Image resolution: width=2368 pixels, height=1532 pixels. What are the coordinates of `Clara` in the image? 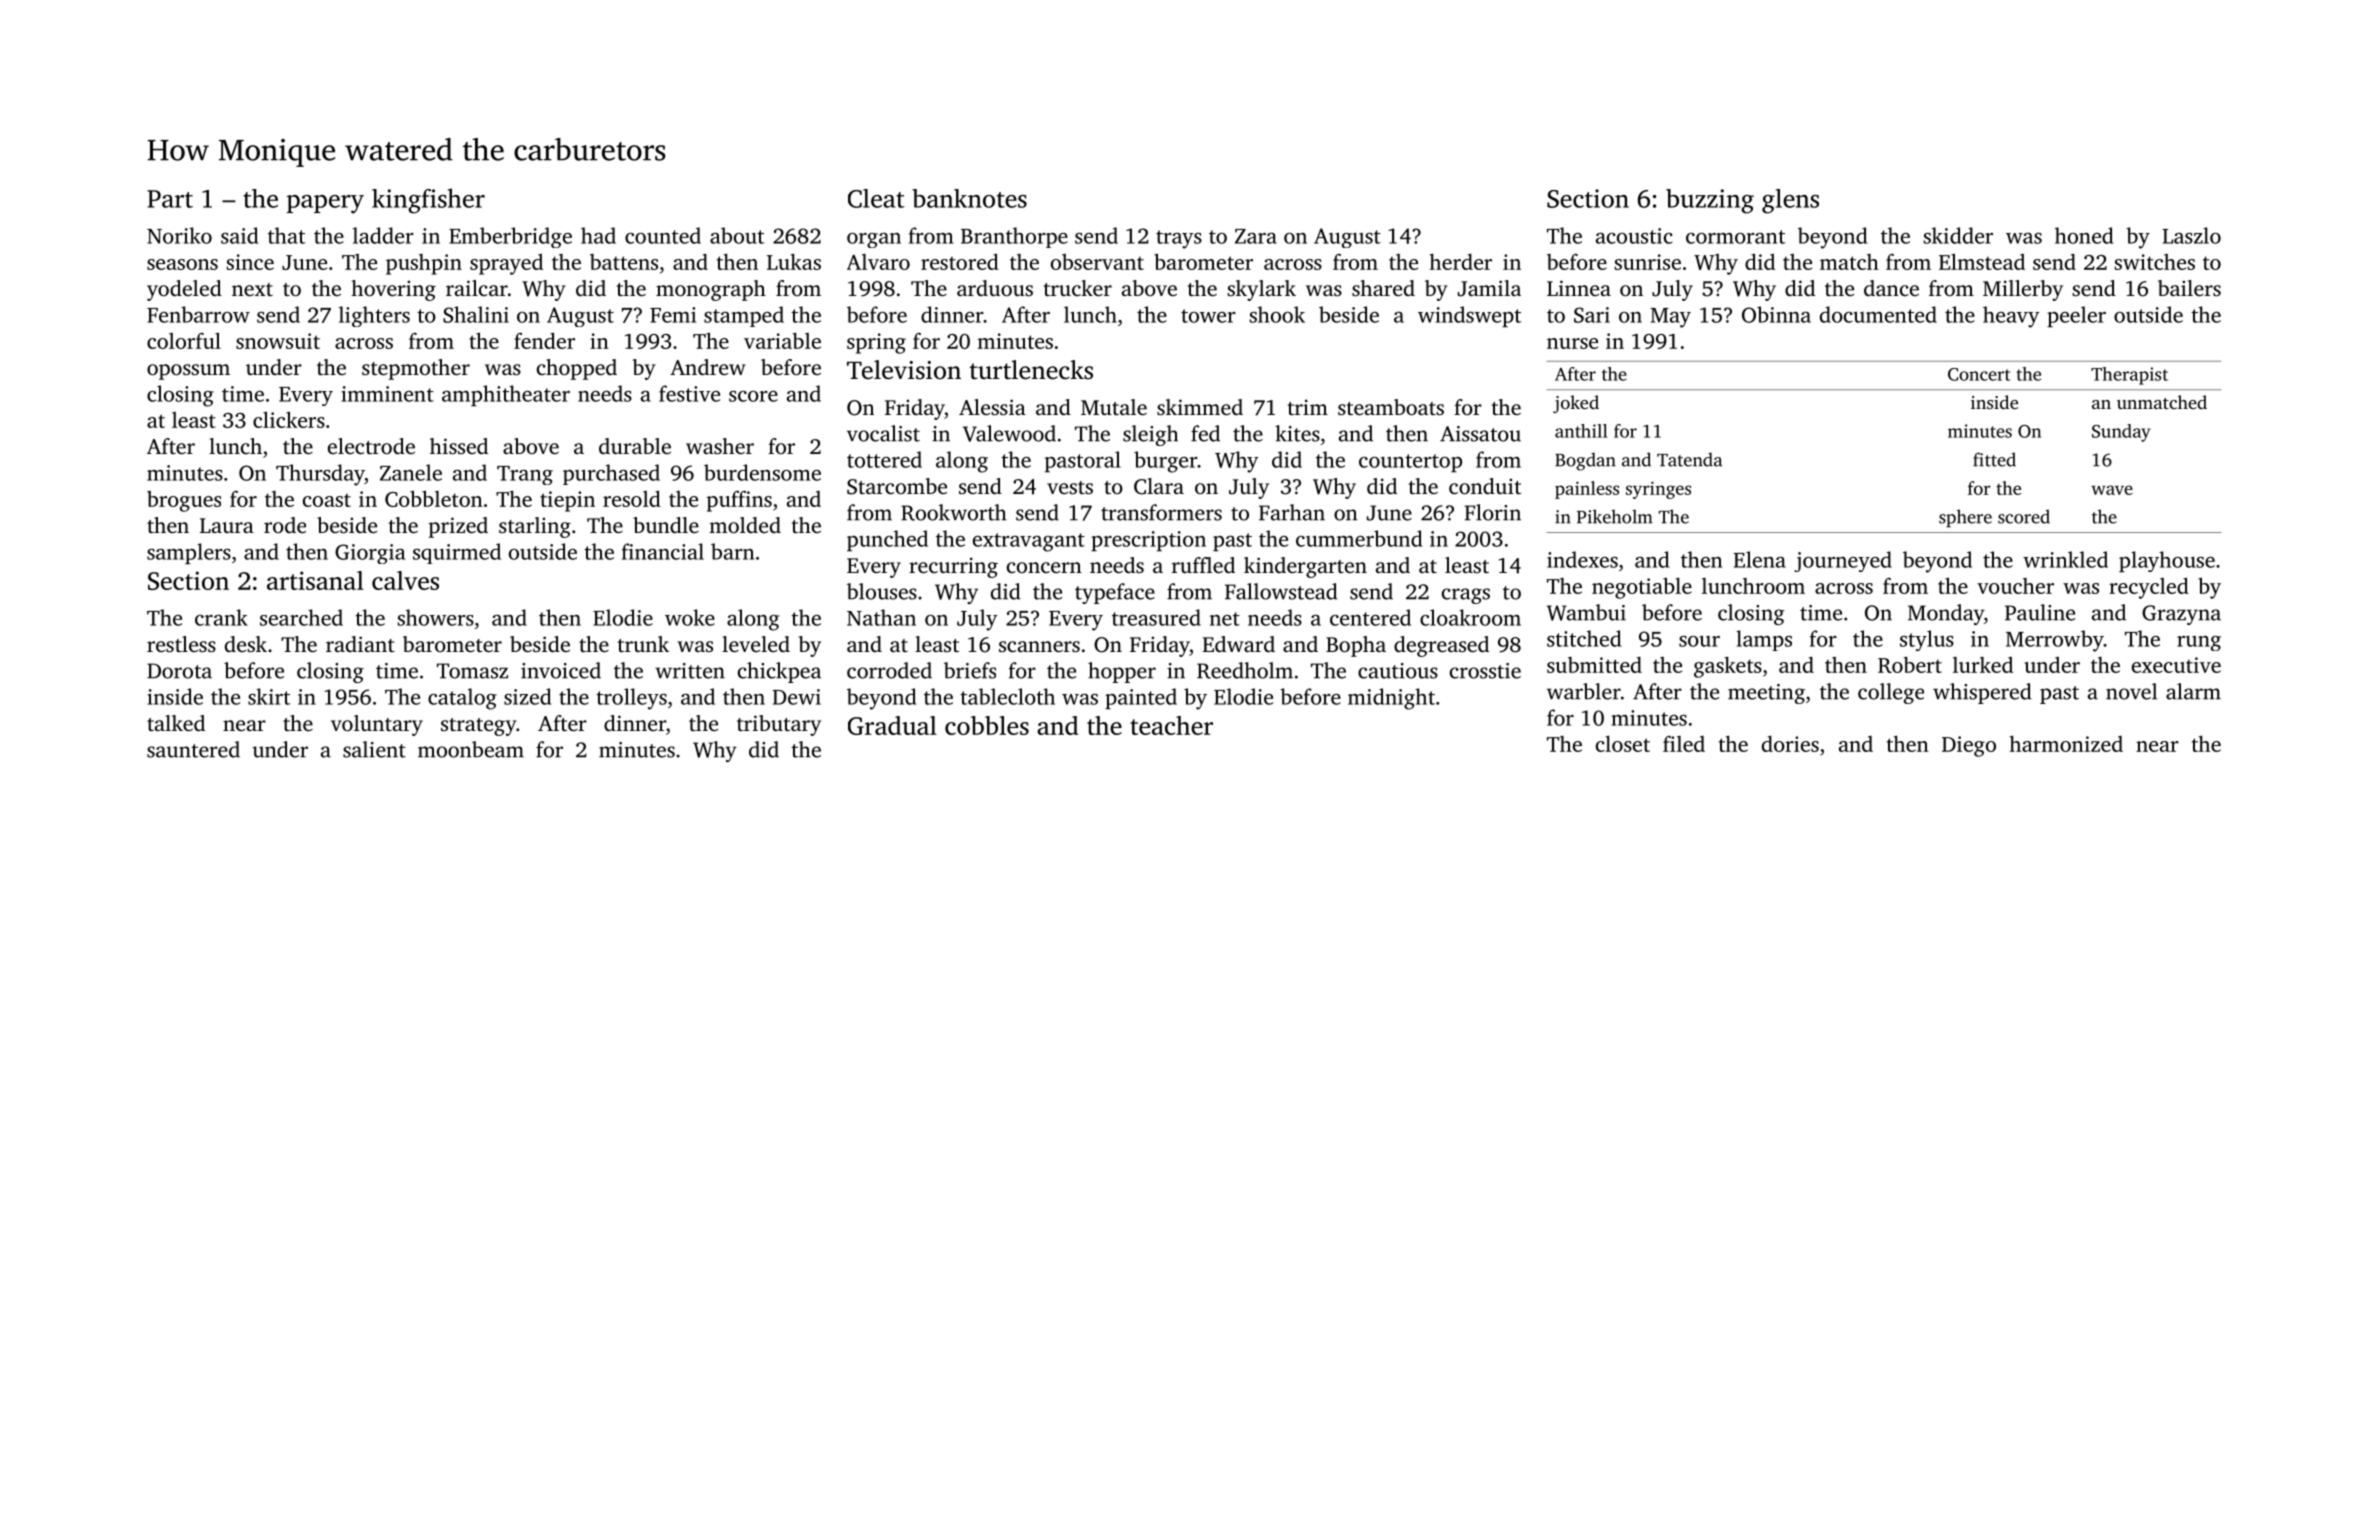 It's located at (1159, 486).
